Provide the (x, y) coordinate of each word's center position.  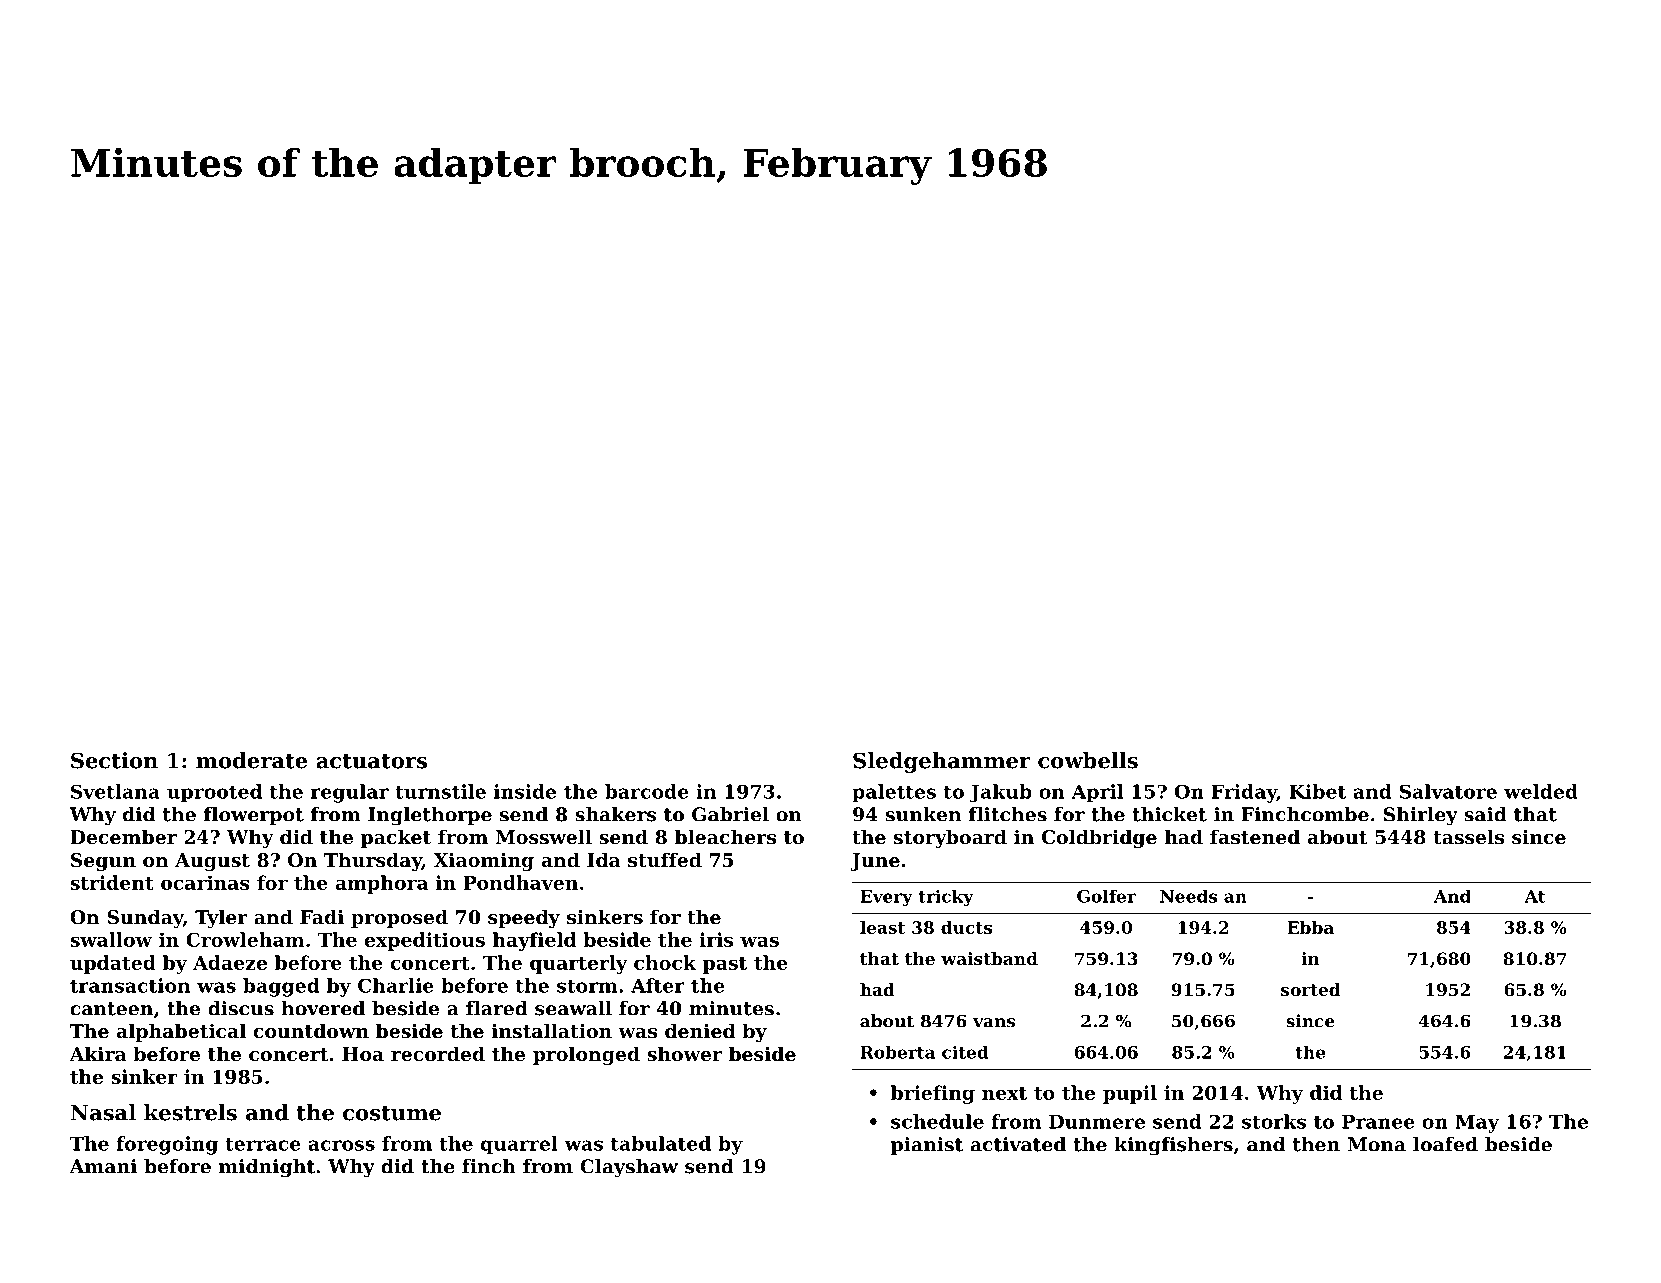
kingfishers (1173, 1146)
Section (114, 760)
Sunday (145, 918)
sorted (1310, 989)
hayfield (534, 941)
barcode (647, 791)
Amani (103, 1166)
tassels (1468, 837)
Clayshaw (629, 1168)
